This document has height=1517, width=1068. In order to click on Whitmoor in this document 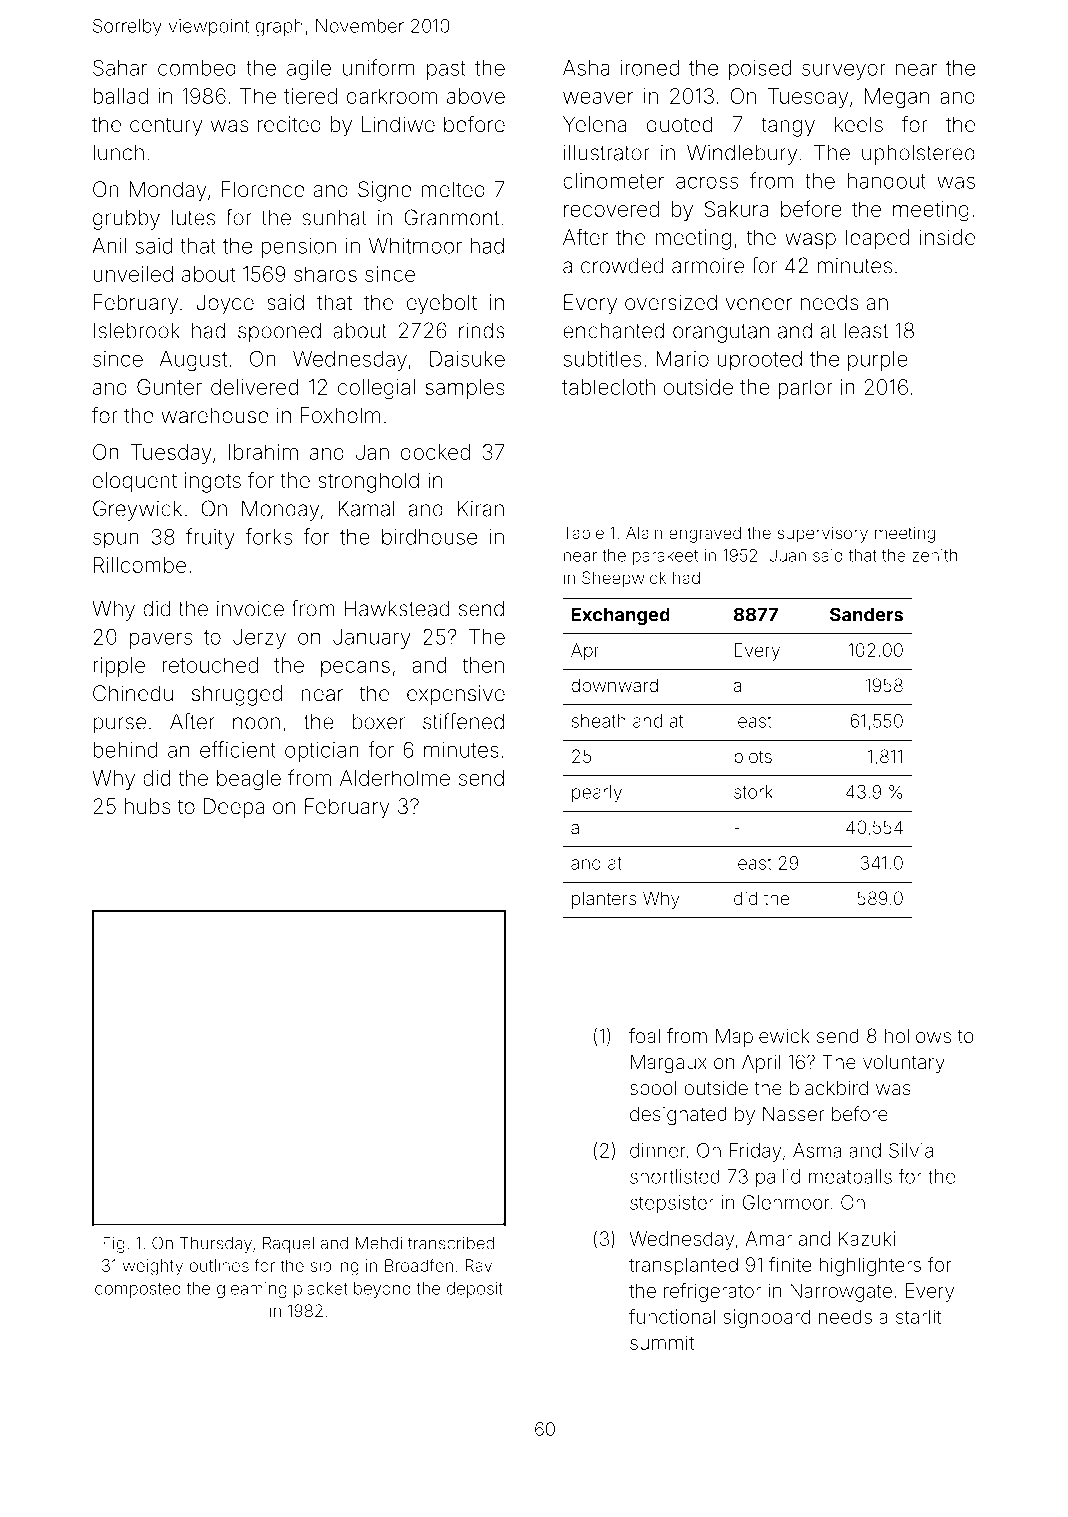, I will do `click(415, 246)`.
